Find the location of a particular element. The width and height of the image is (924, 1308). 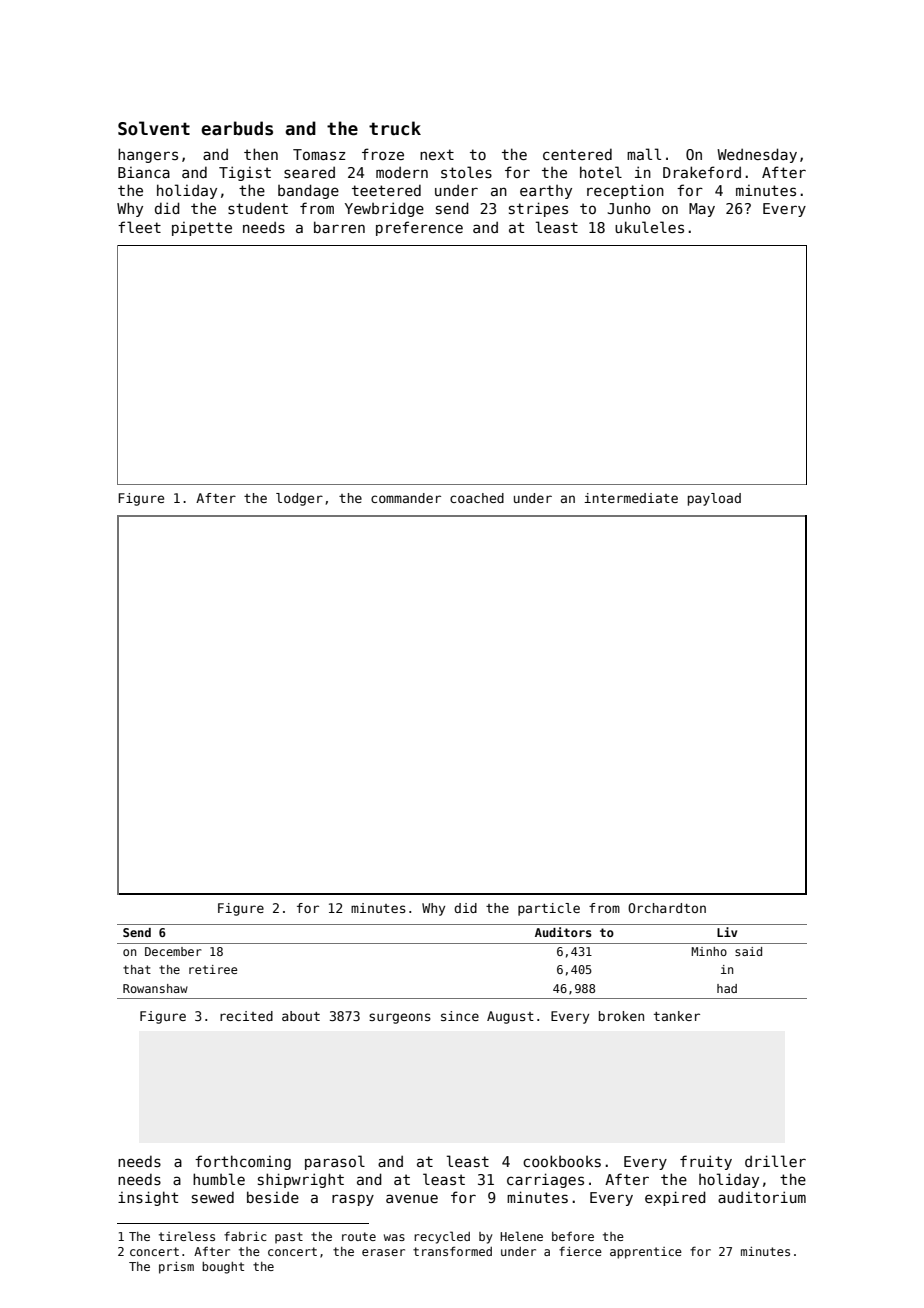

apprentice is located at coordinates (646, 1253).
